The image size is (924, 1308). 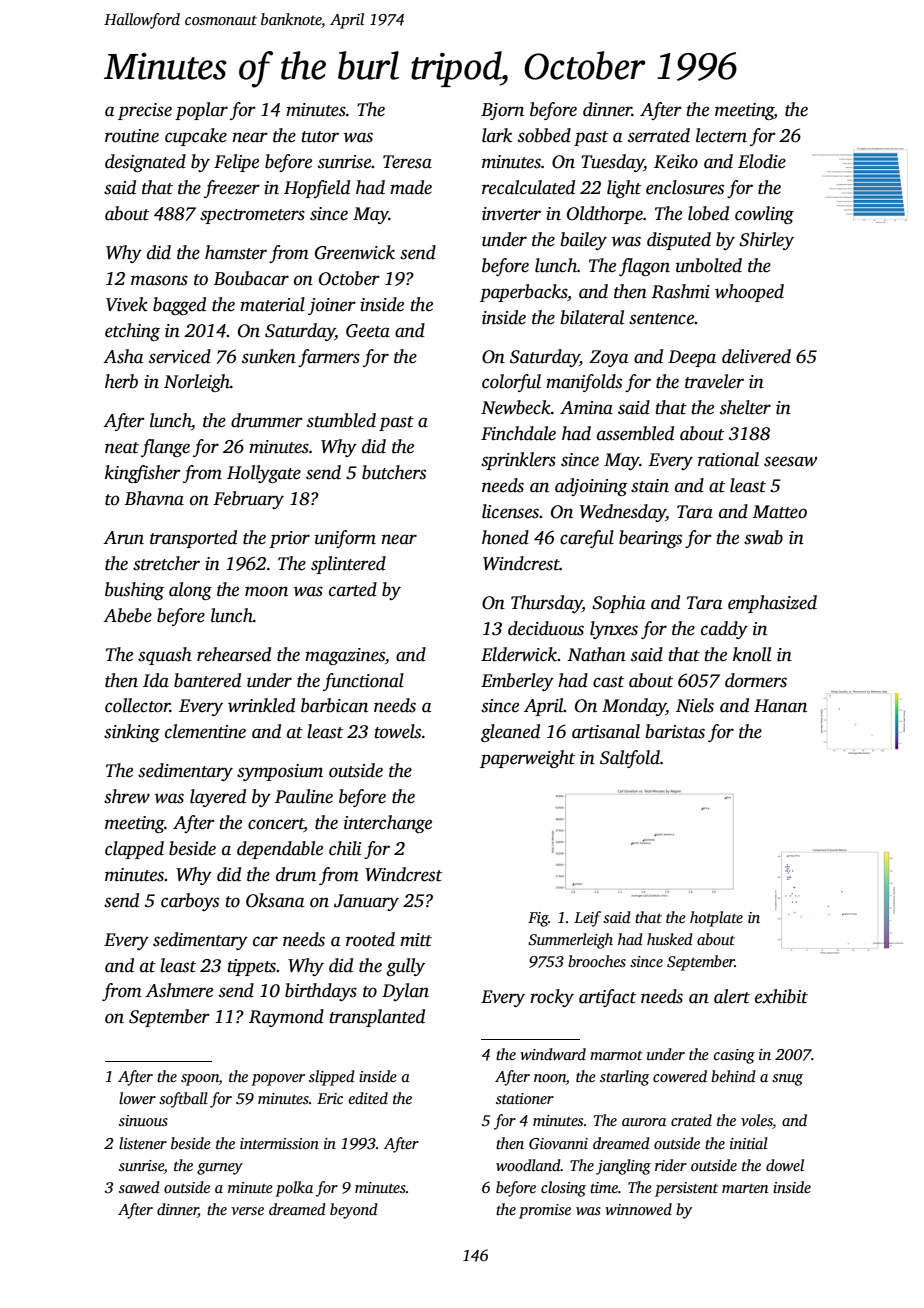 What do you see at coordinates (510, 511) in the page?
I see `licenses` at bounding box center [510, 511].
